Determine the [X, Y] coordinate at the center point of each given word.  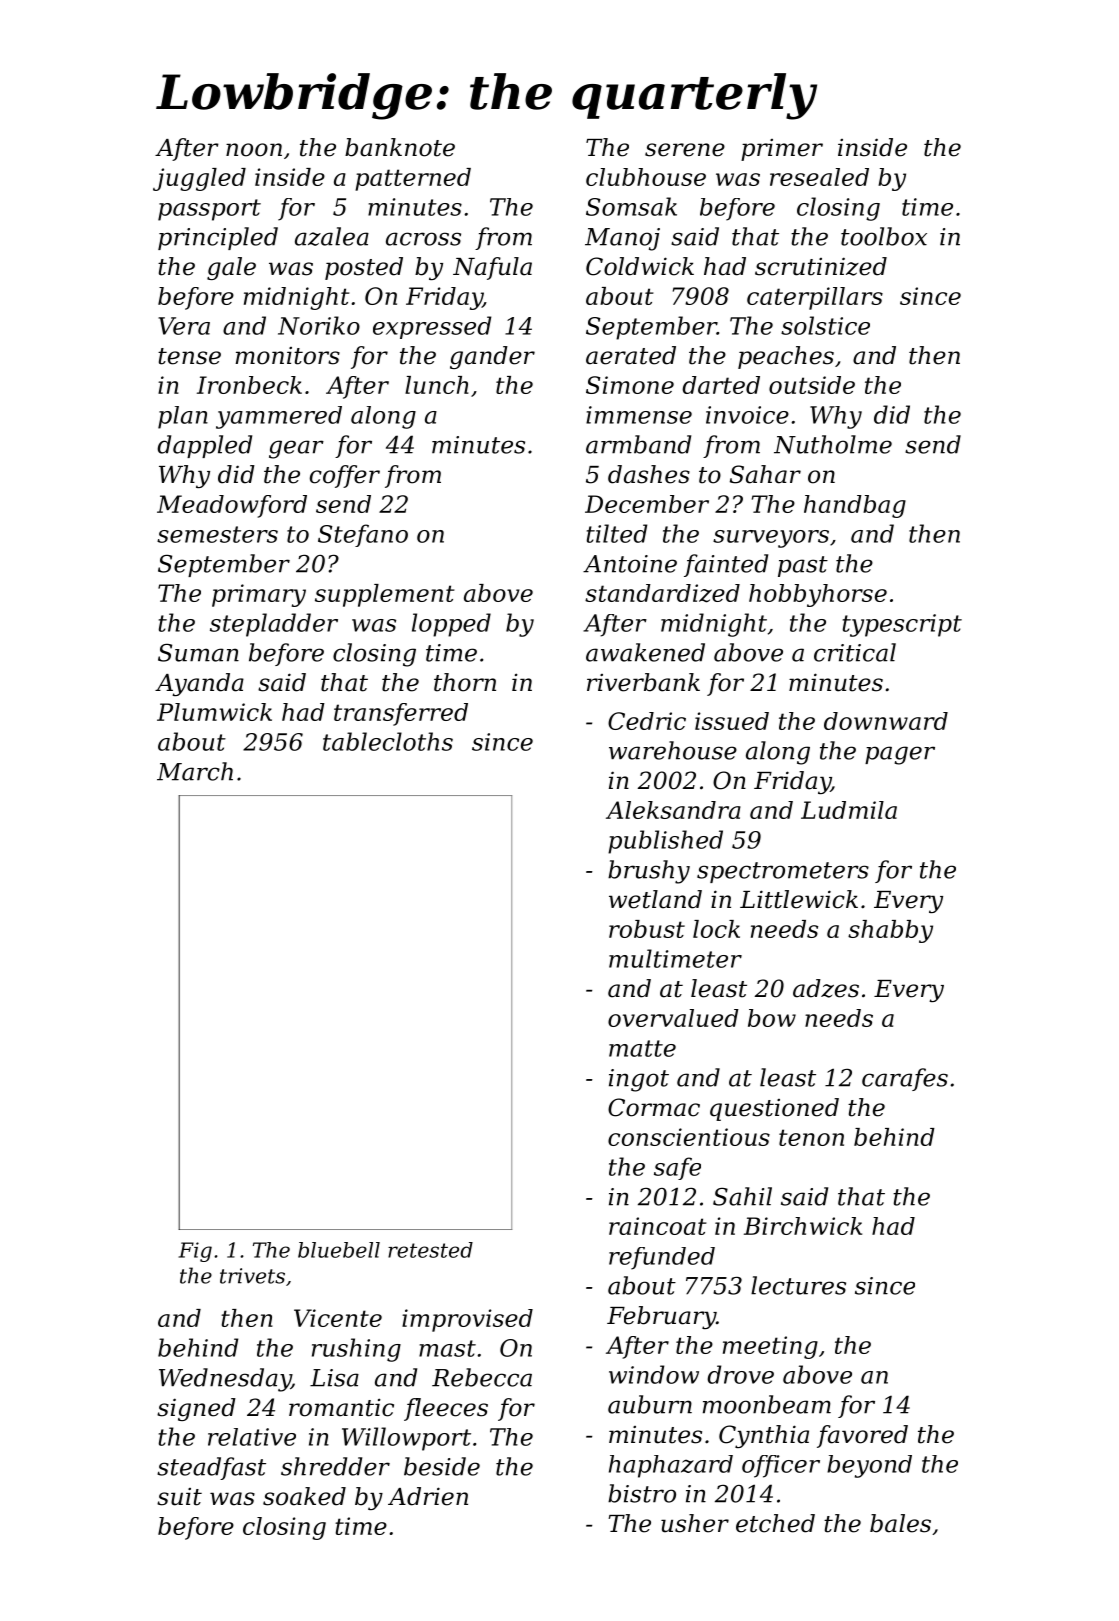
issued [732, 721]
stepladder [274, 625]
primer [782, 150]
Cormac [654, 1107]
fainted [726, 565]
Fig [195, 1252]
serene [685, 150]
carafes [905, 1079]
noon [254, 150]
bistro [642, 1493]
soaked [304, 1496]
